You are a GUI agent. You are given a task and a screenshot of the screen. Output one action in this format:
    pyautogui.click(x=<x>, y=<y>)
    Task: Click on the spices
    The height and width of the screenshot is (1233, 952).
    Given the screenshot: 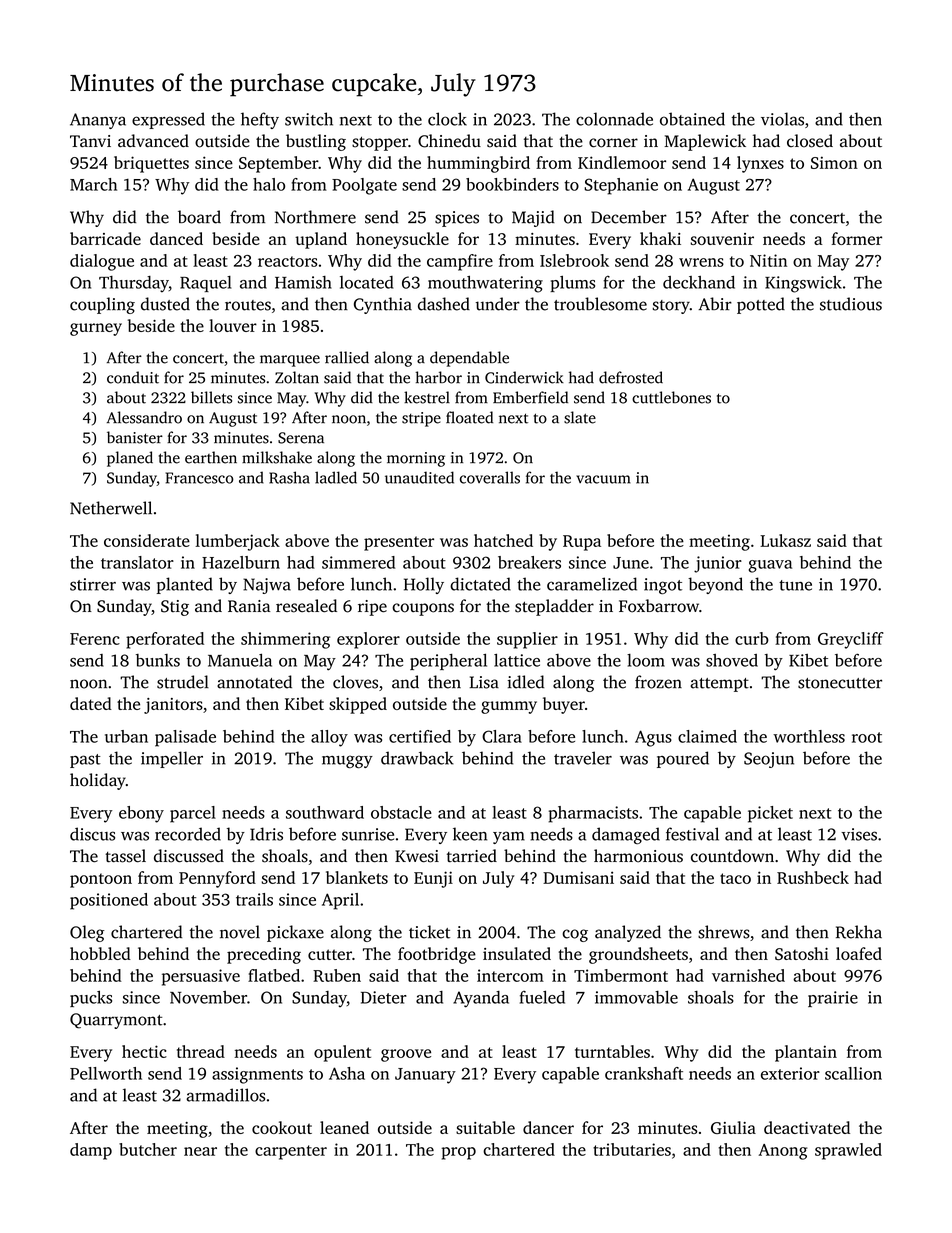 What is the action you would take?
    pyautogui.click(x=457, y=219)
